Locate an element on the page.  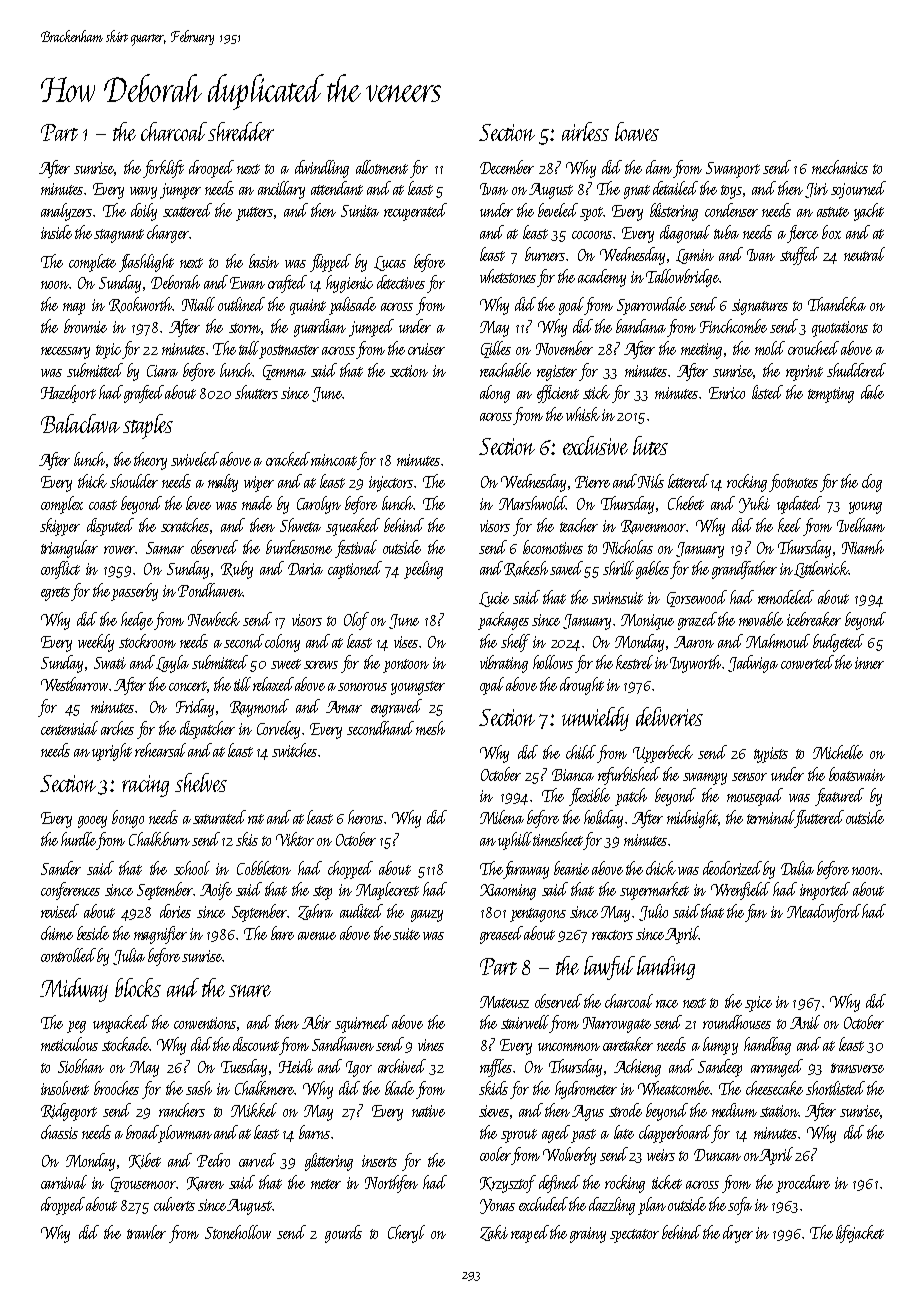
uphill is located at coordinates (516, 841).
